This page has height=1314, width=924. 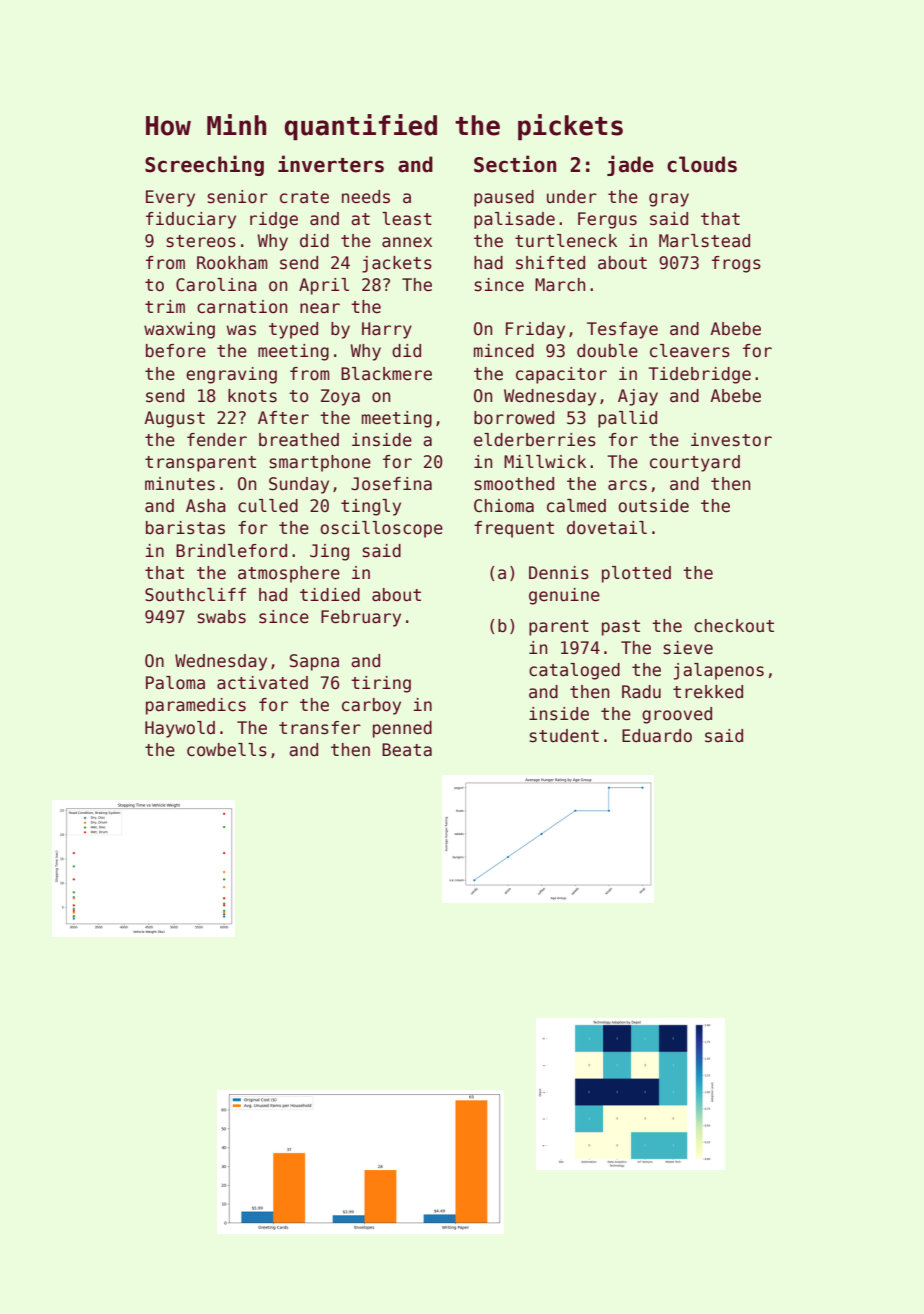 What do you see at coordinates (559, 573) in the page?
I see `Dennis` at bounding box center [559, 573].
